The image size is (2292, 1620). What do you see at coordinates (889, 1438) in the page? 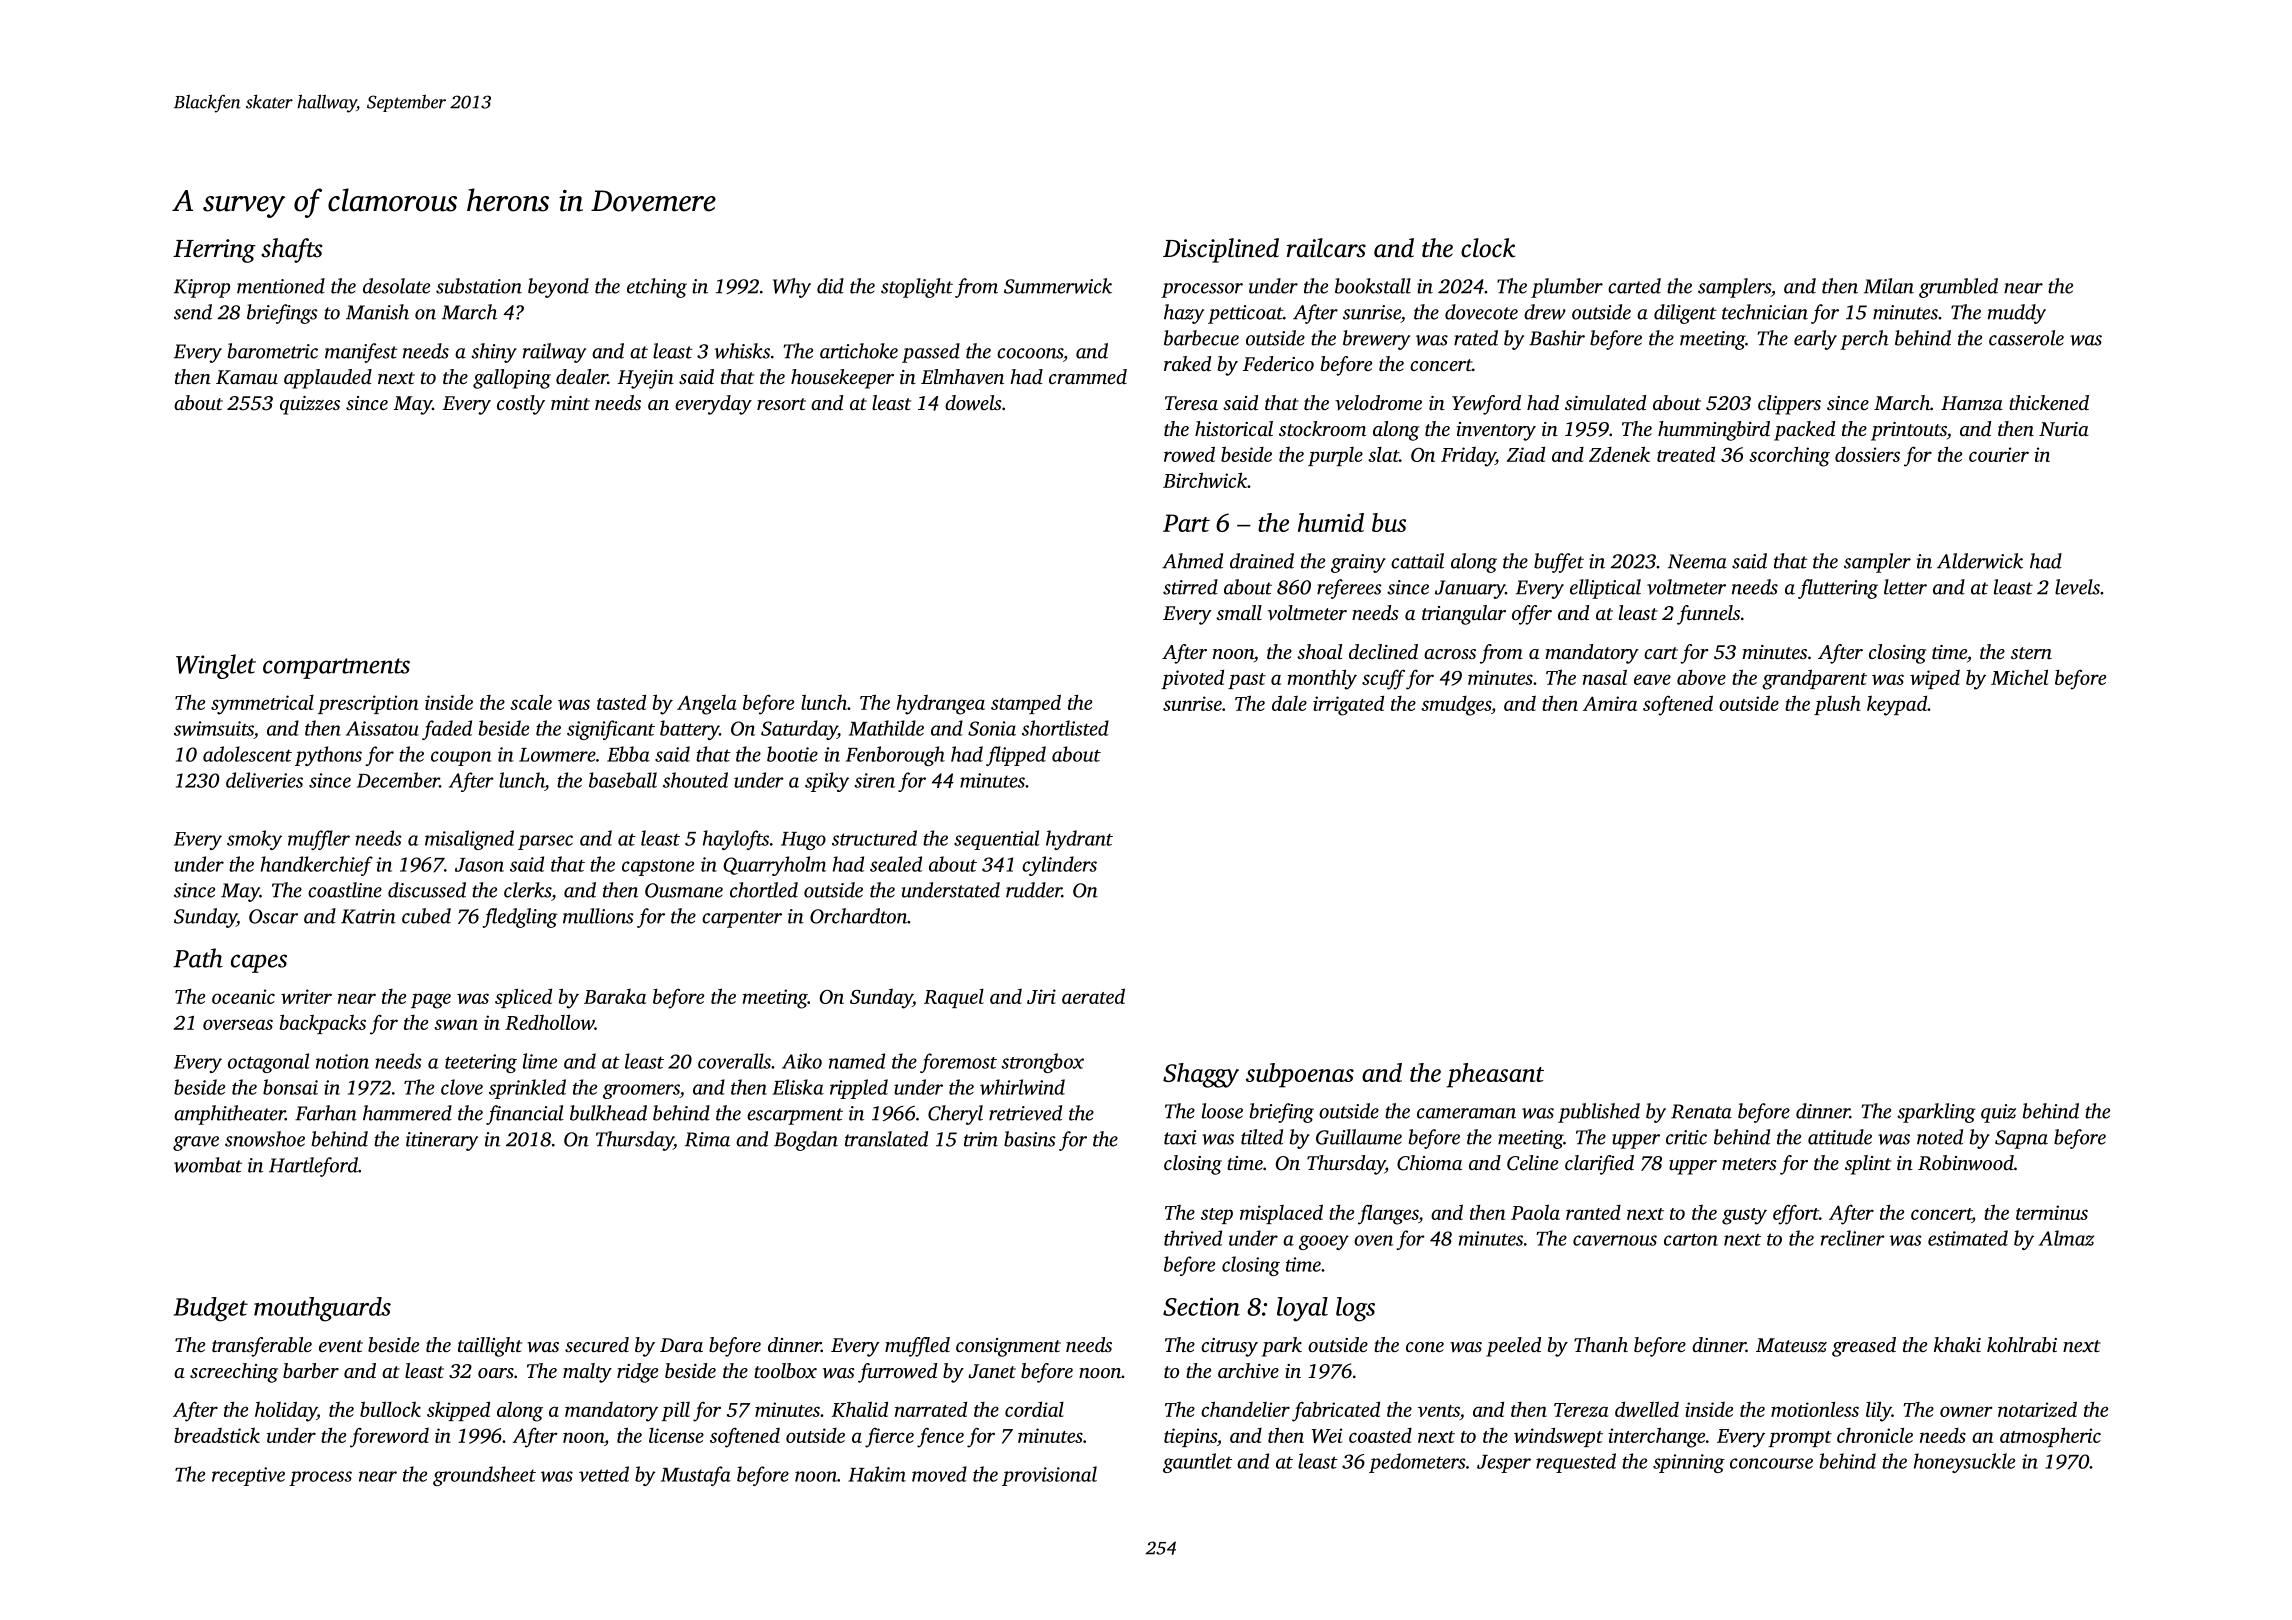
I see `fierce` at bounding box center [889, 1438].
